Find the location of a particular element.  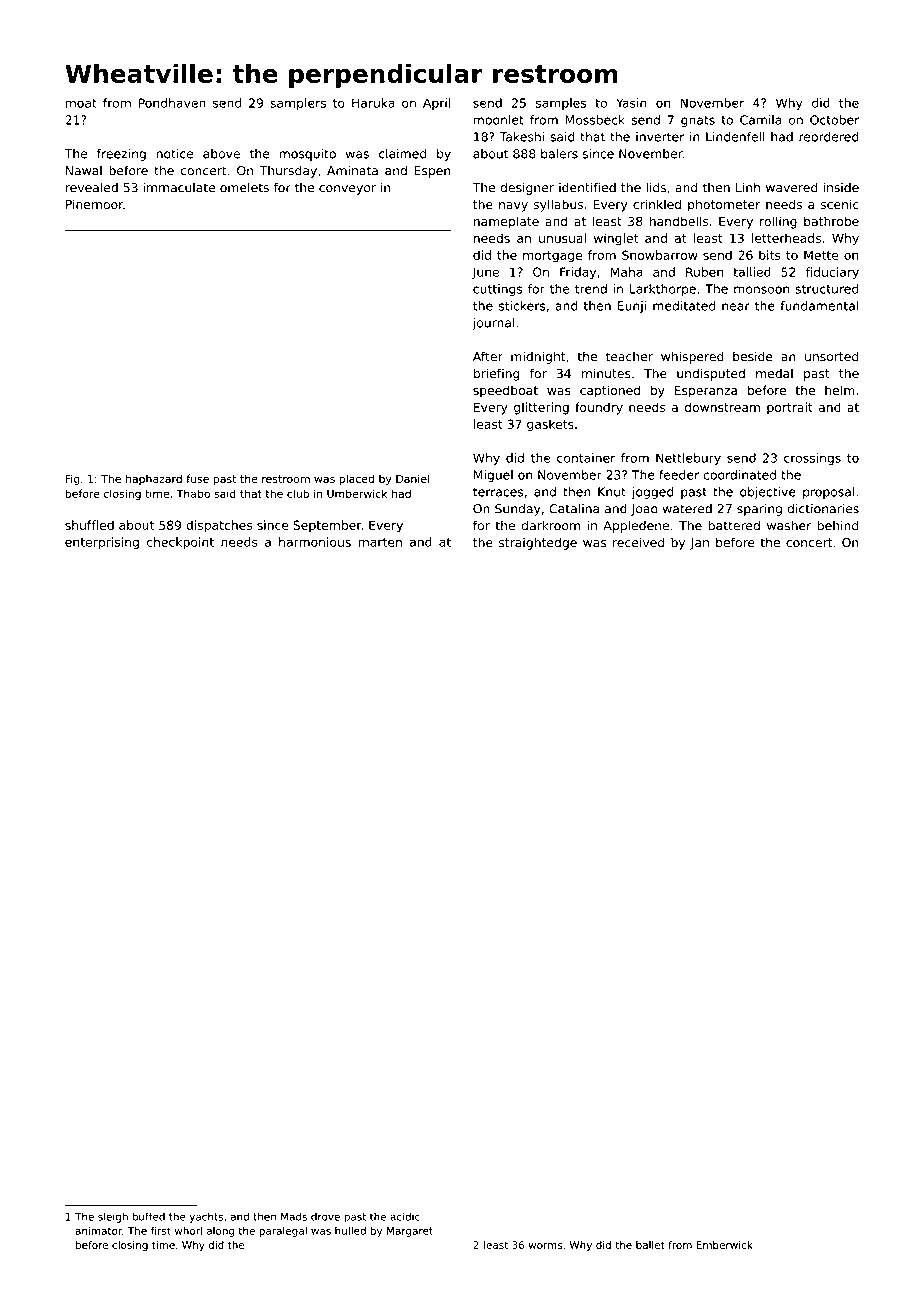

notice is located at coordinates (174, 154).
